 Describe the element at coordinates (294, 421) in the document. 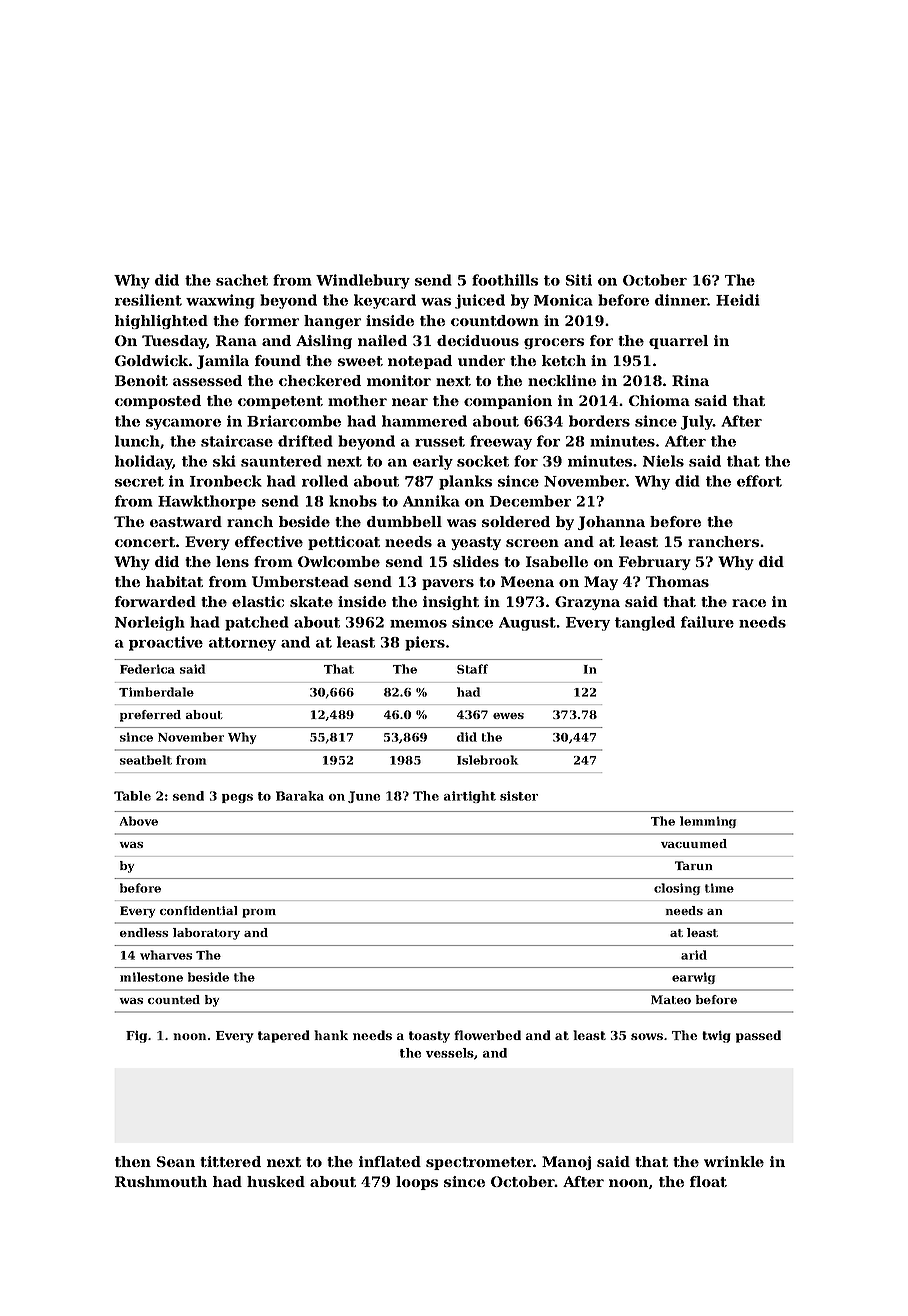

I see `Briarcombe` at that location.
